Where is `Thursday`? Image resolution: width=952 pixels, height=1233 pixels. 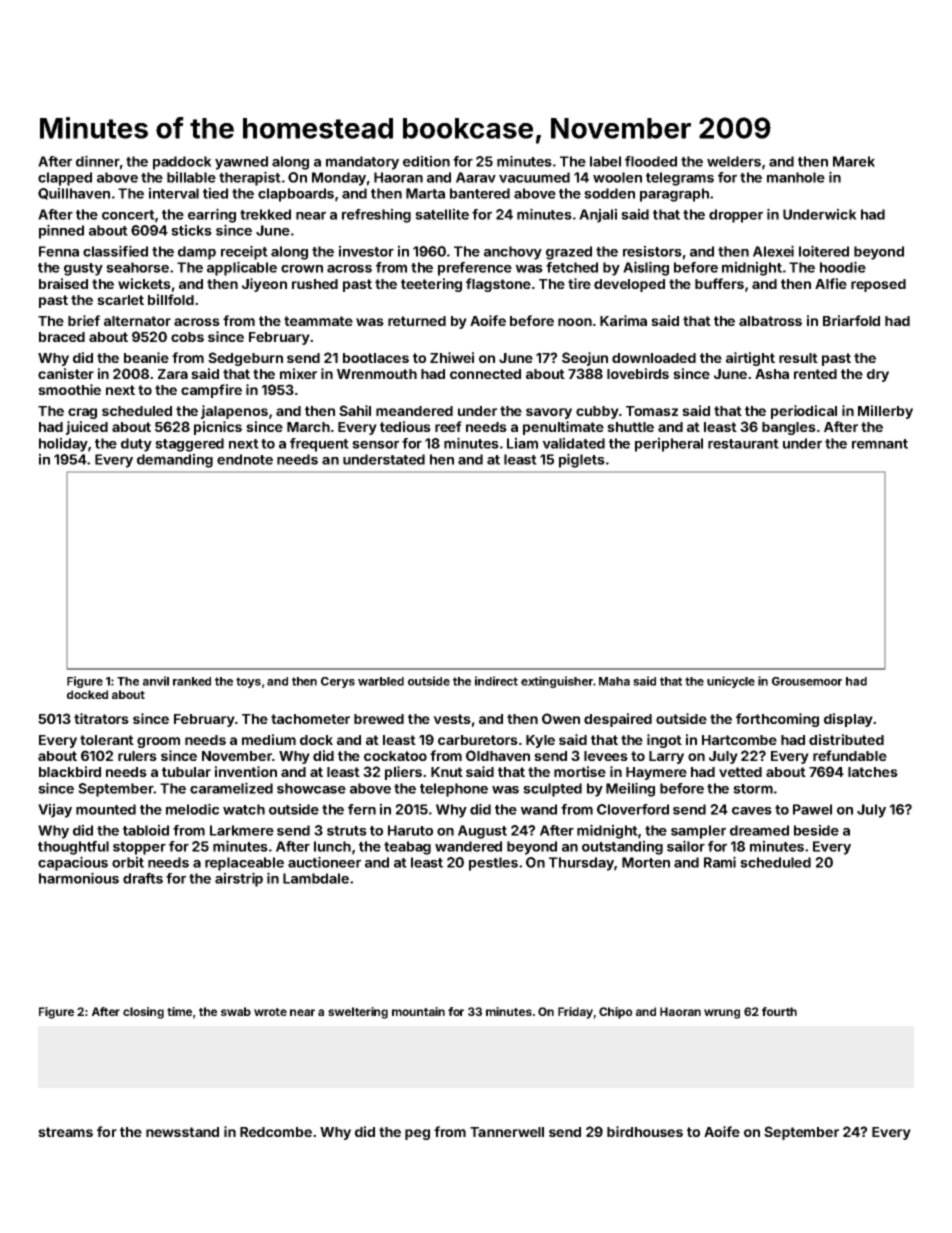
Thursday is located at coordinates (581, 864).
